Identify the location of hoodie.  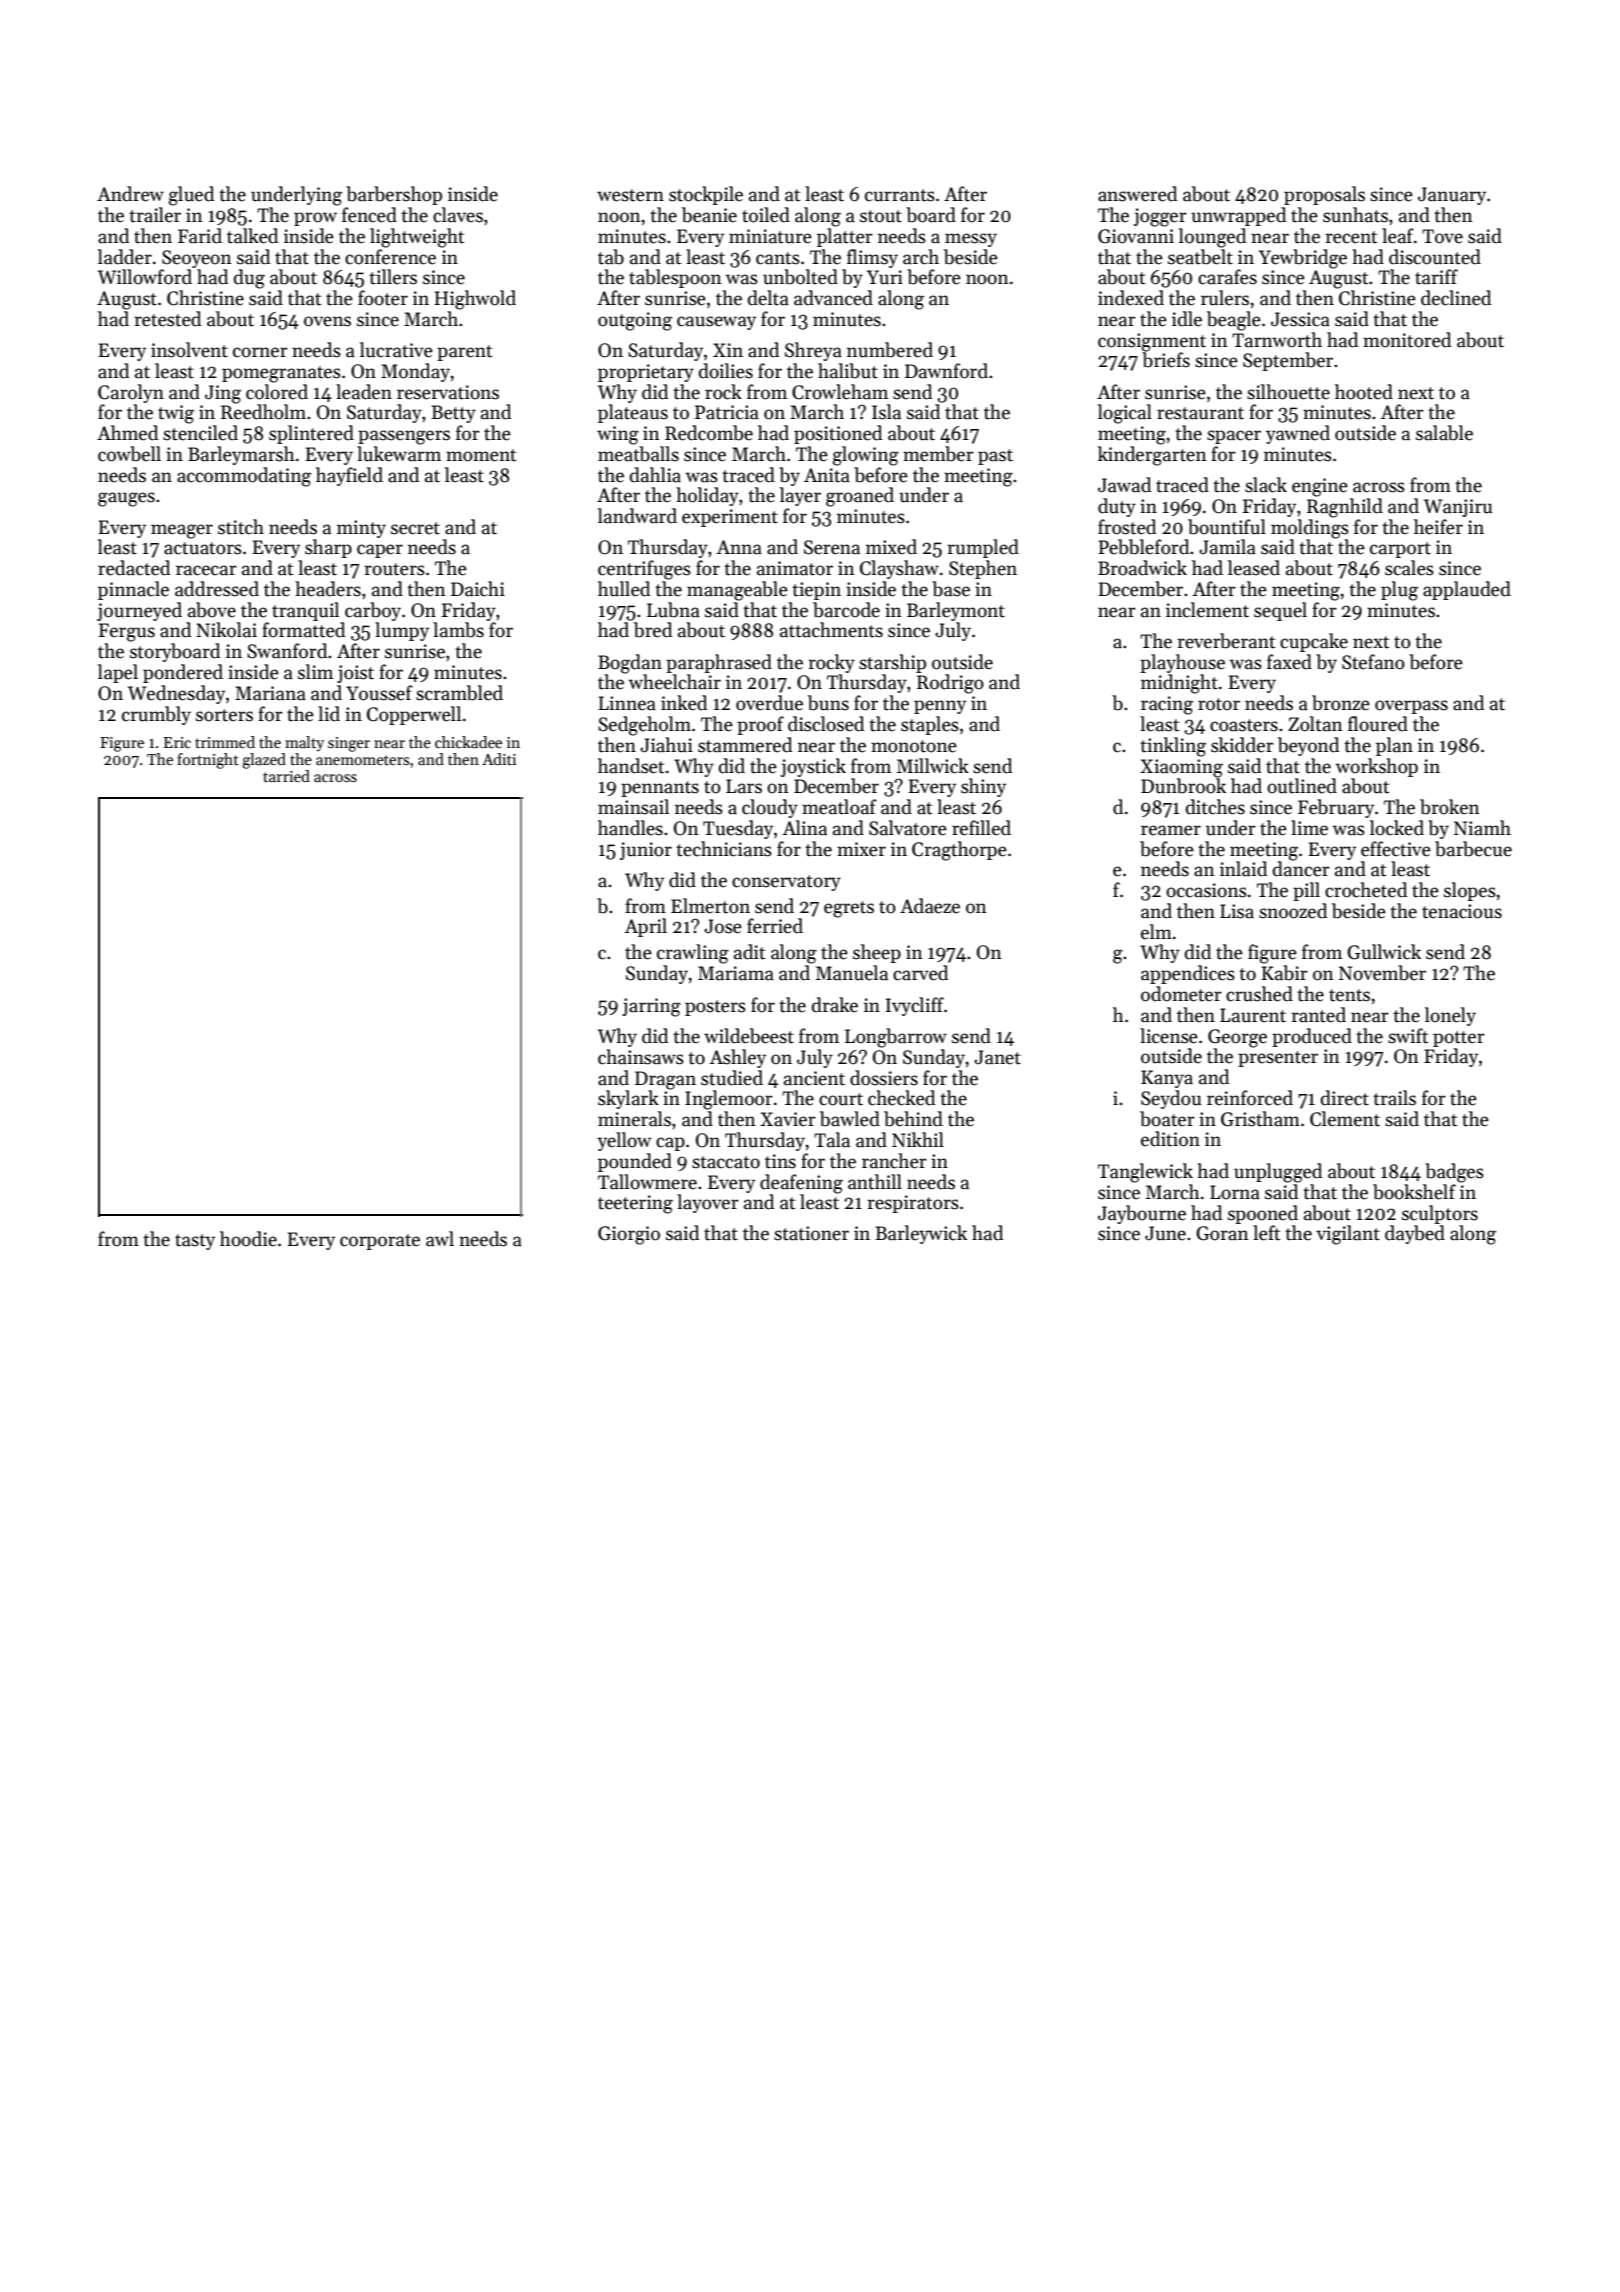
(248, 1239).
